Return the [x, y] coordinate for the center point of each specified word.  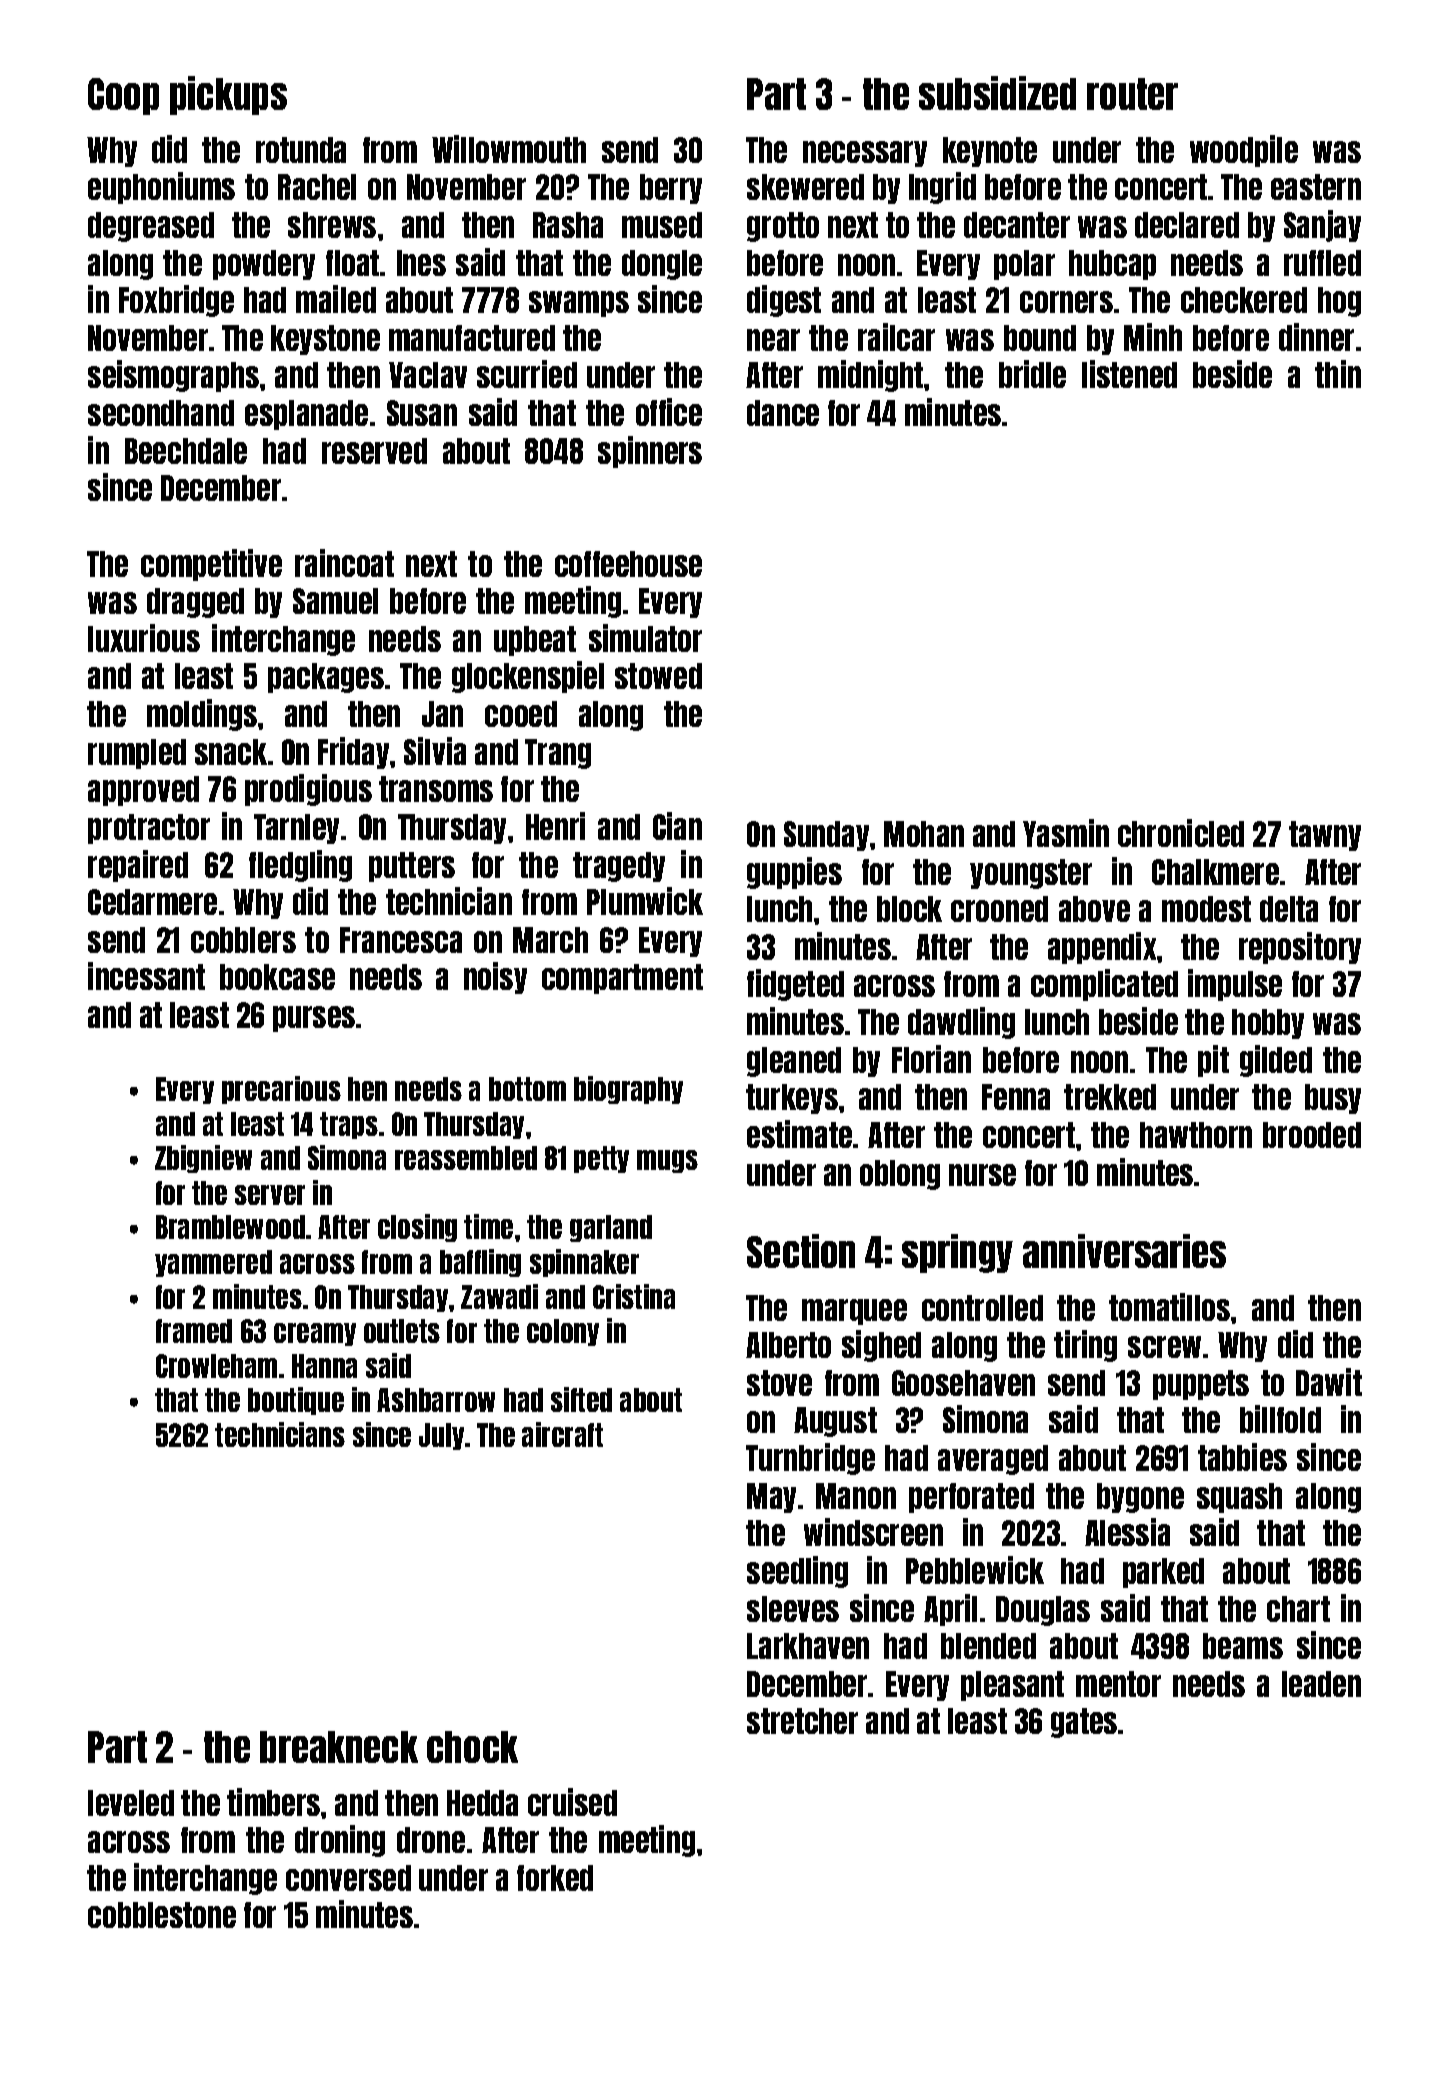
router [1132, 94]
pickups [228, 95]
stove [779, 1383]
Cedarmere [152, 902]
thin [1338, 374]
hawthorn [1196, 1135]
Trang [558, 754]
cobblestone [162, 1915]
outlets [402, 1331]
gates [1084, 1723]
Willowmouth [509, 149]
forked [555, 1878]
